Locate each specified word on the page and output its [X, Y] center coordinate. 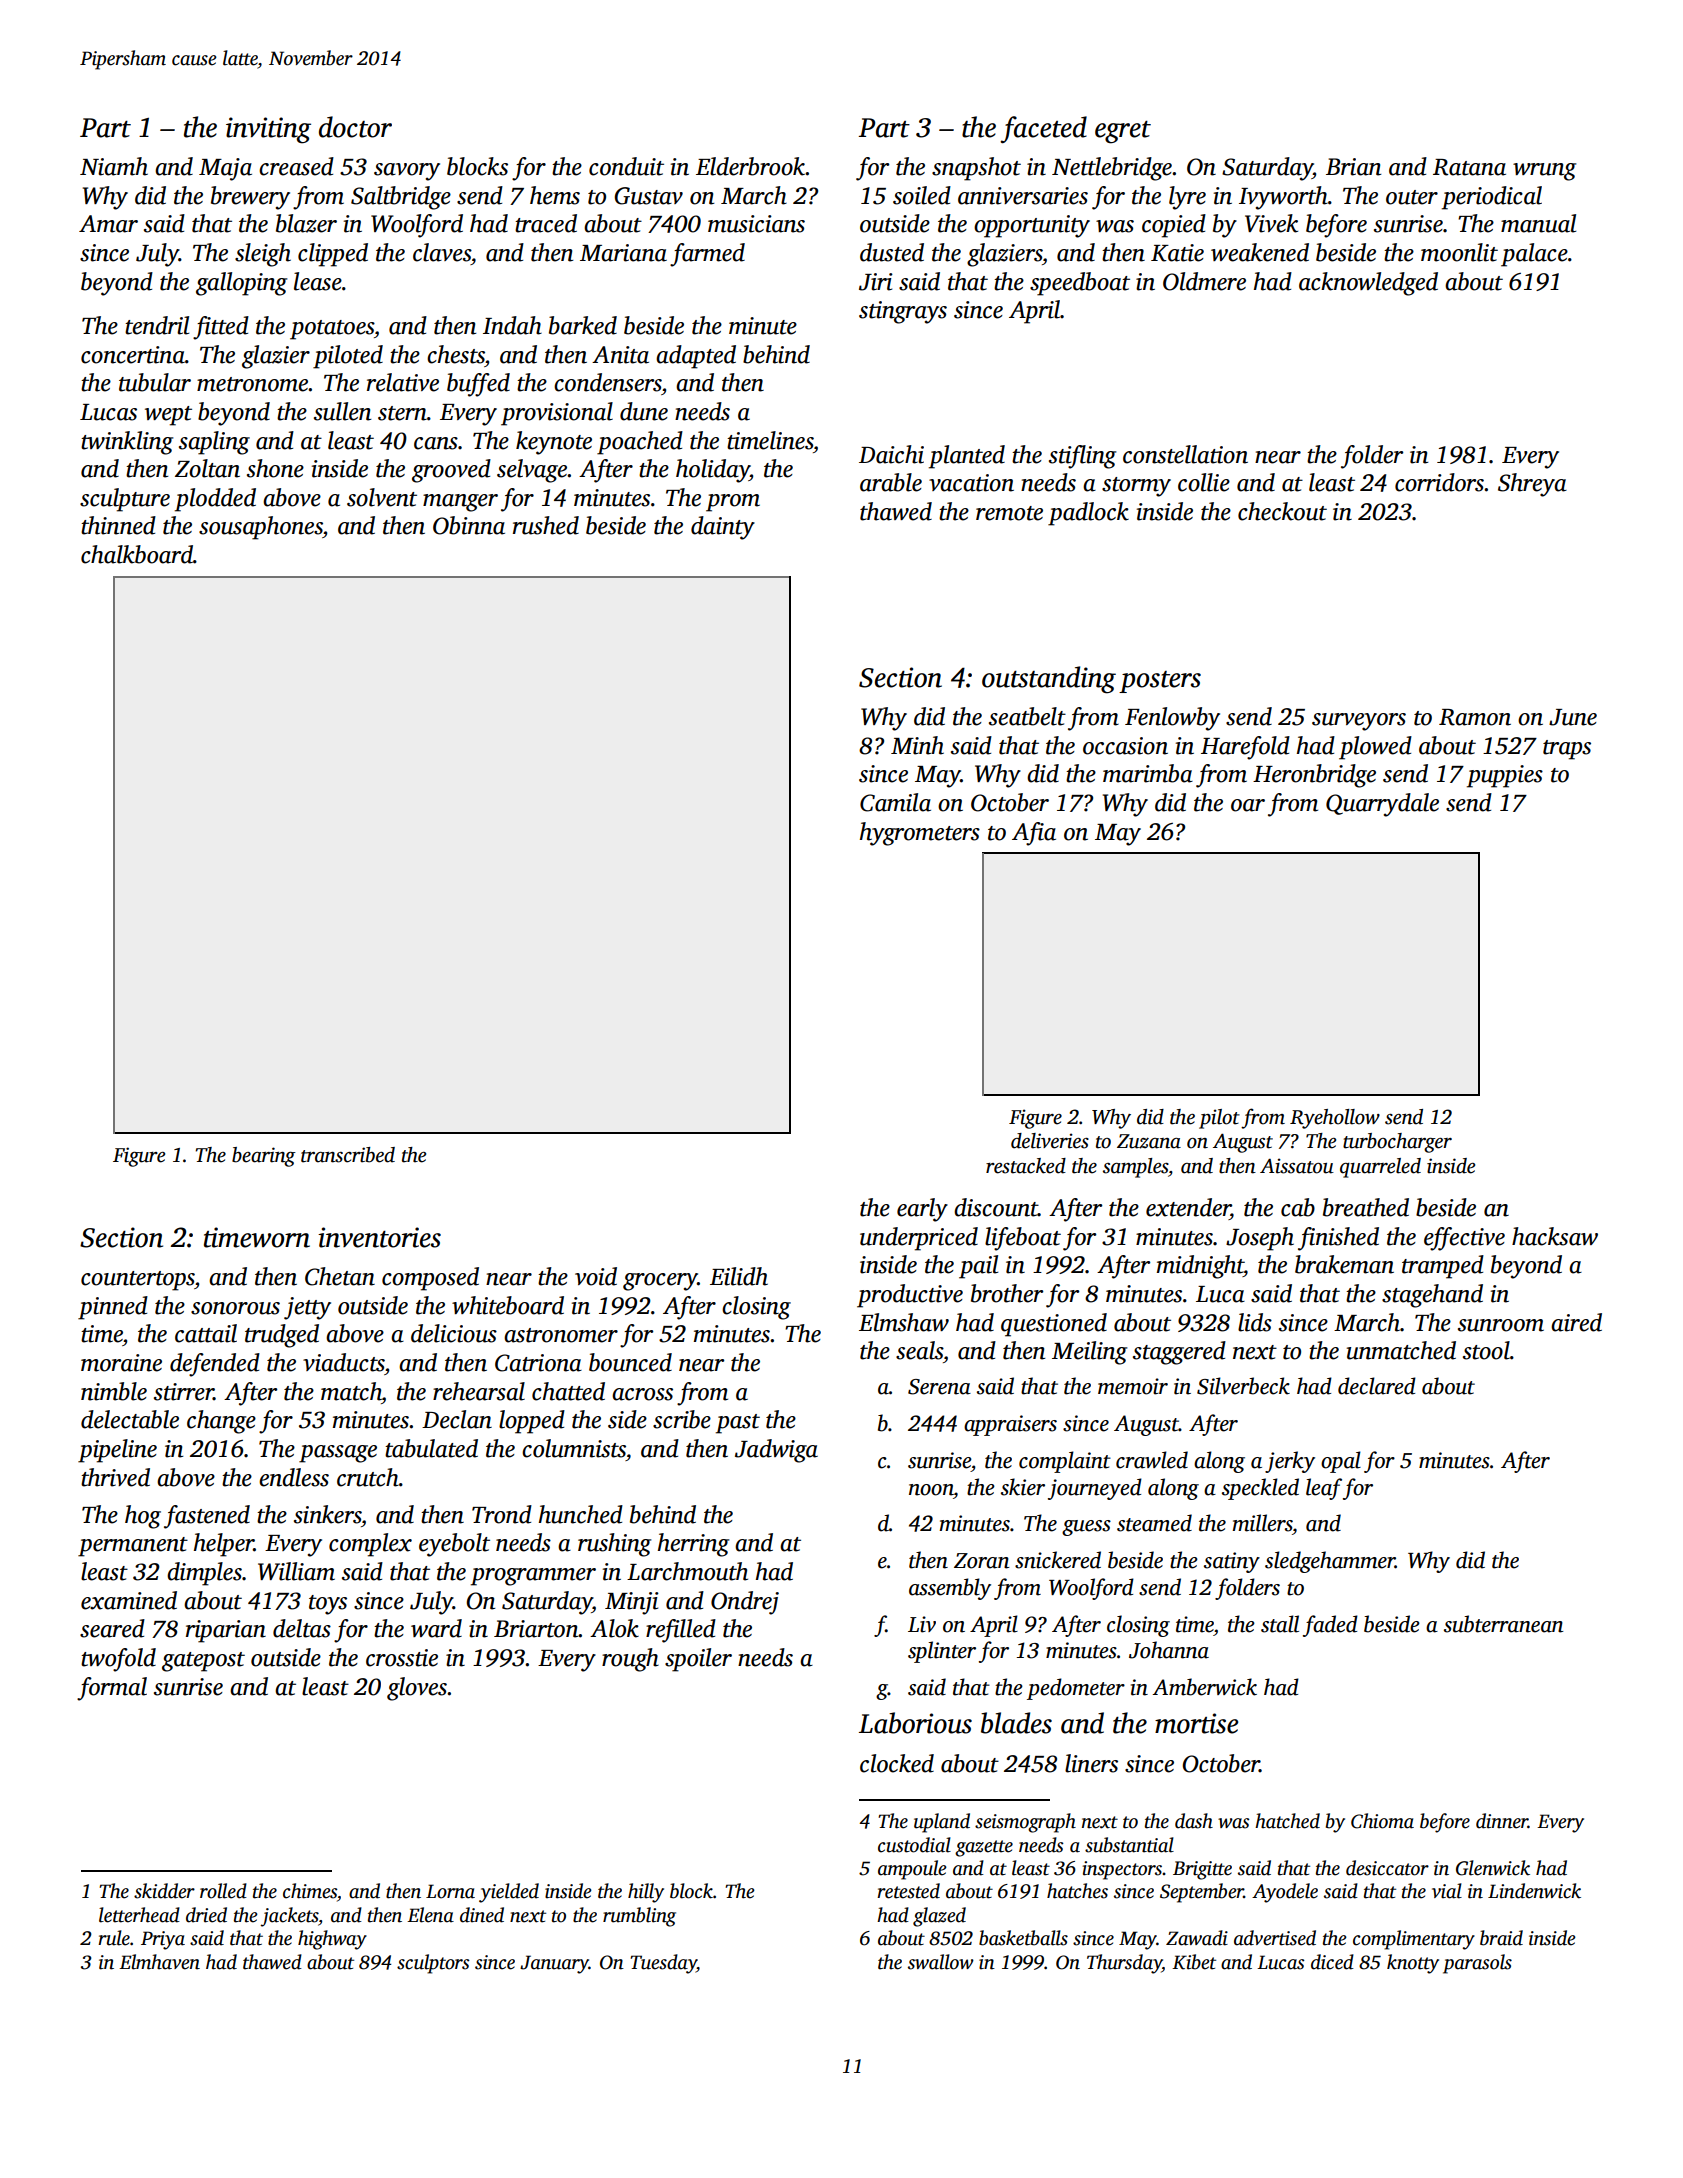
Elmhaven [159, 1962]
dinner [1502, 1821]
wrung [1544, 172]
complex [370, 1545]
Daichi [891, 454]
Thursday [1124, 1964]
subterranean [1503, 1624]
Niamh [114, 166]
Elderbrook [751, 166]
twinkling [127, 443]
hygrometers [920, 834]
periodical [1492, 198]
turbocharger [1397, 1143]
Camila [895, 802]
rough [630, 1660]
